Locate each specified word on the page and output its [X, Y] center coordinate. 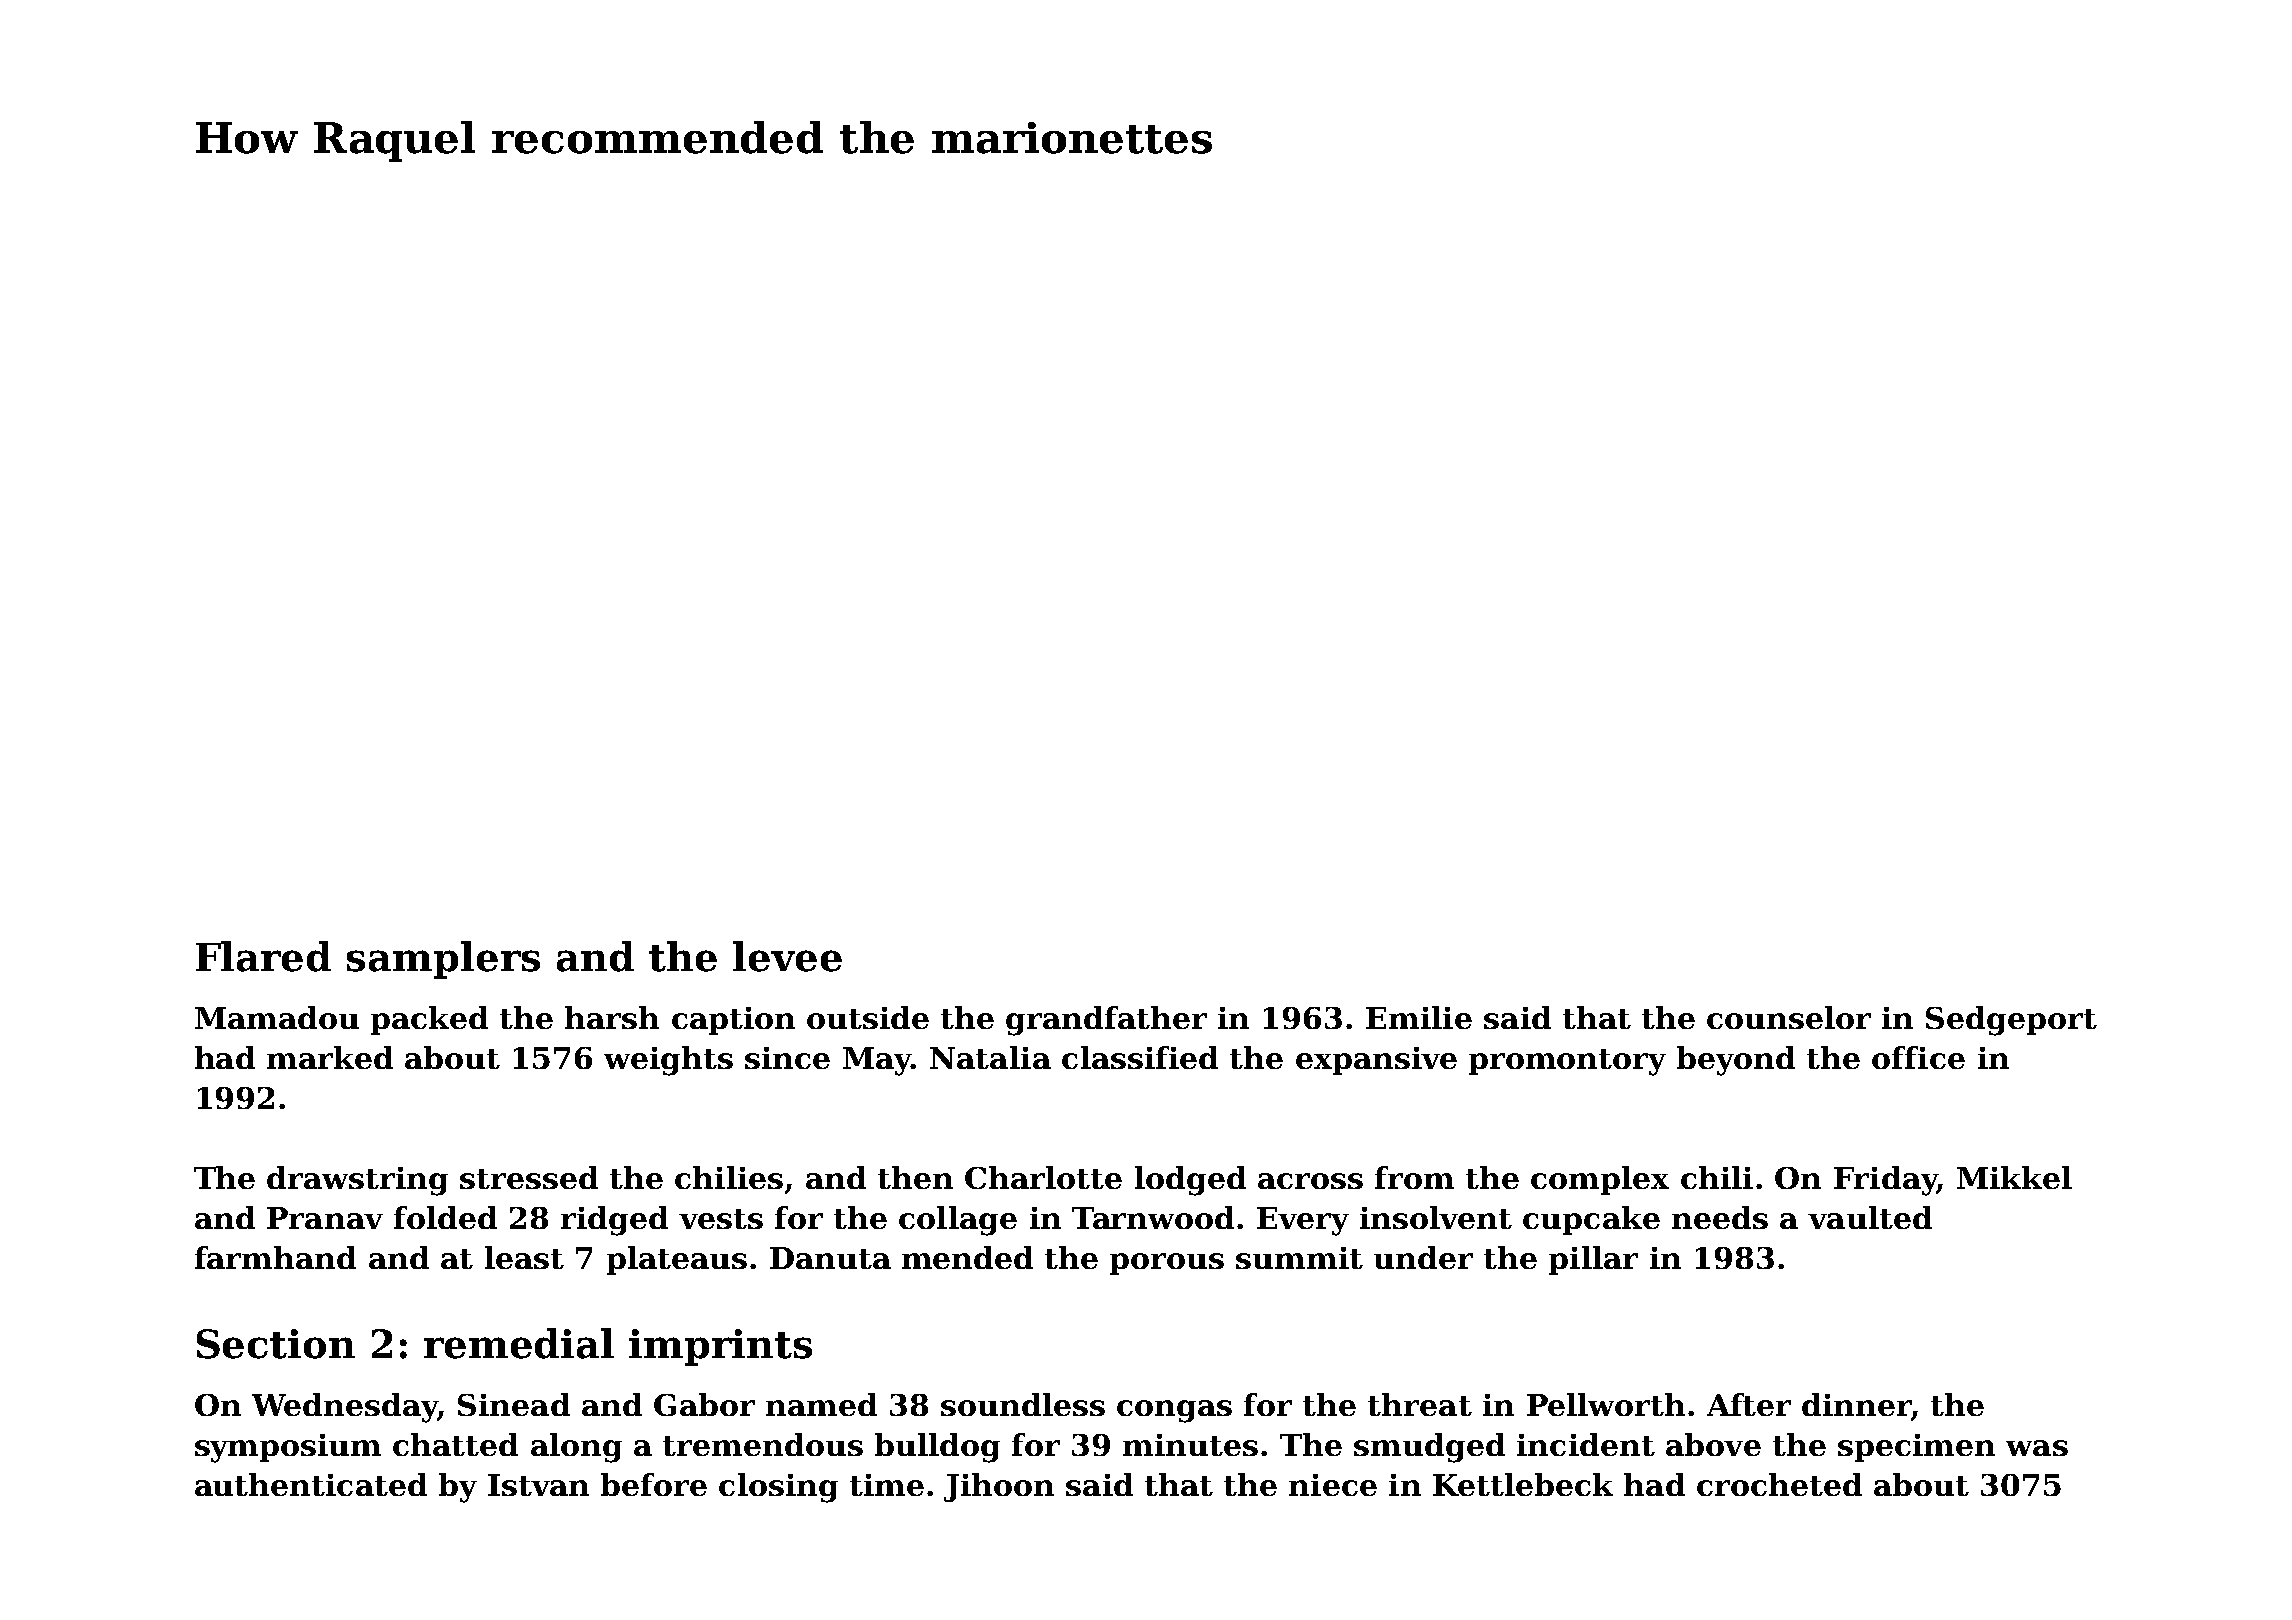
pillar [1593, 1260]
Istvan [538, 1485]
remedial [519, 1343]
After [1749, 1404]
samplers [443, 960]
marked [330, 1057]
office [1918, 1057]
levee [787, 956]
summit [1299, 1258]
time [887, 1485]
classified [1140, 1057]
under [1423, 1257]
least [524, 1257]
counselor [1789, 1017]
